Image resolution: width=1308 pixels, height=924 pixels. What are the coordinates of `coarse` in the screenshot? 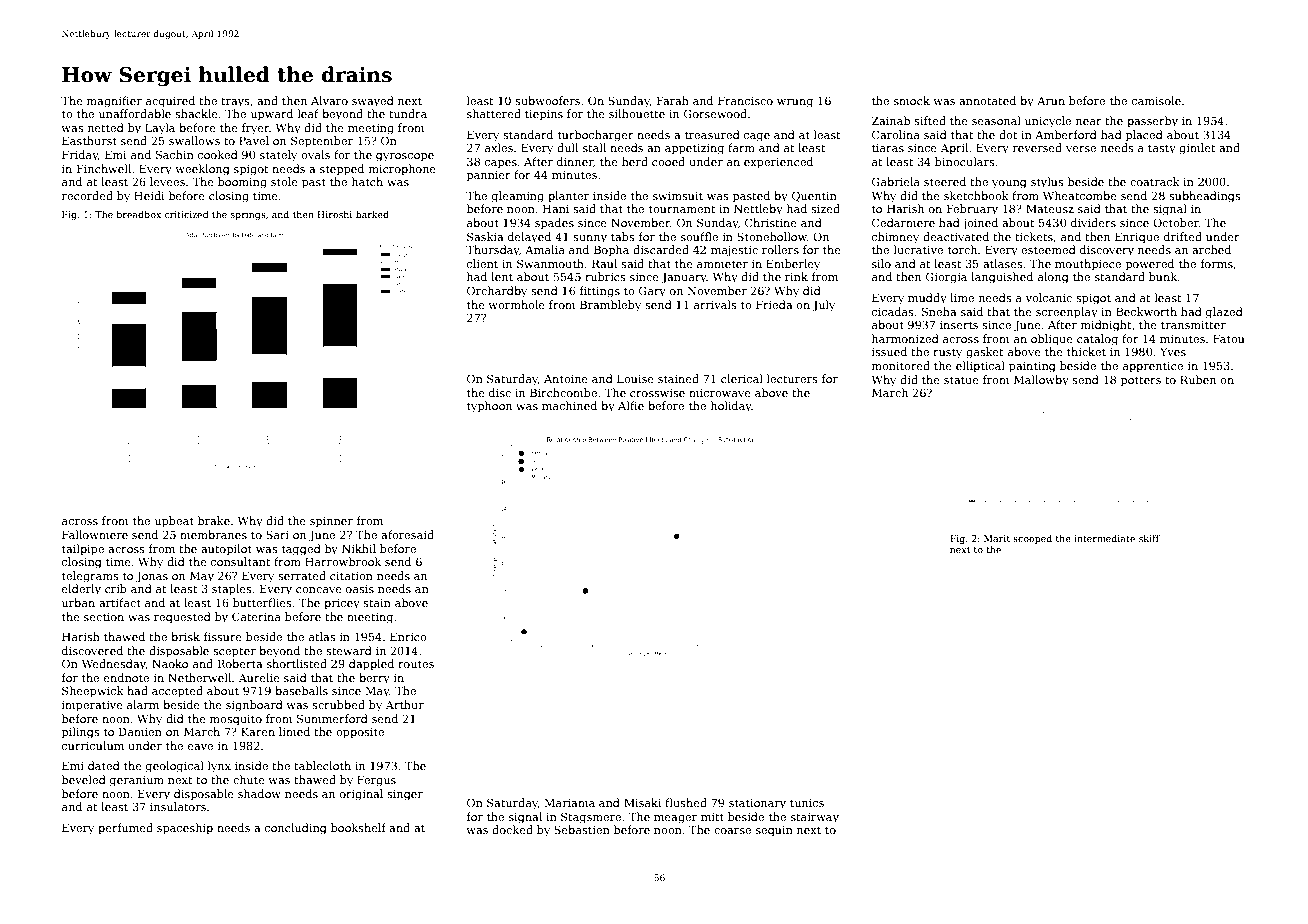 It's located at (732, 831).
